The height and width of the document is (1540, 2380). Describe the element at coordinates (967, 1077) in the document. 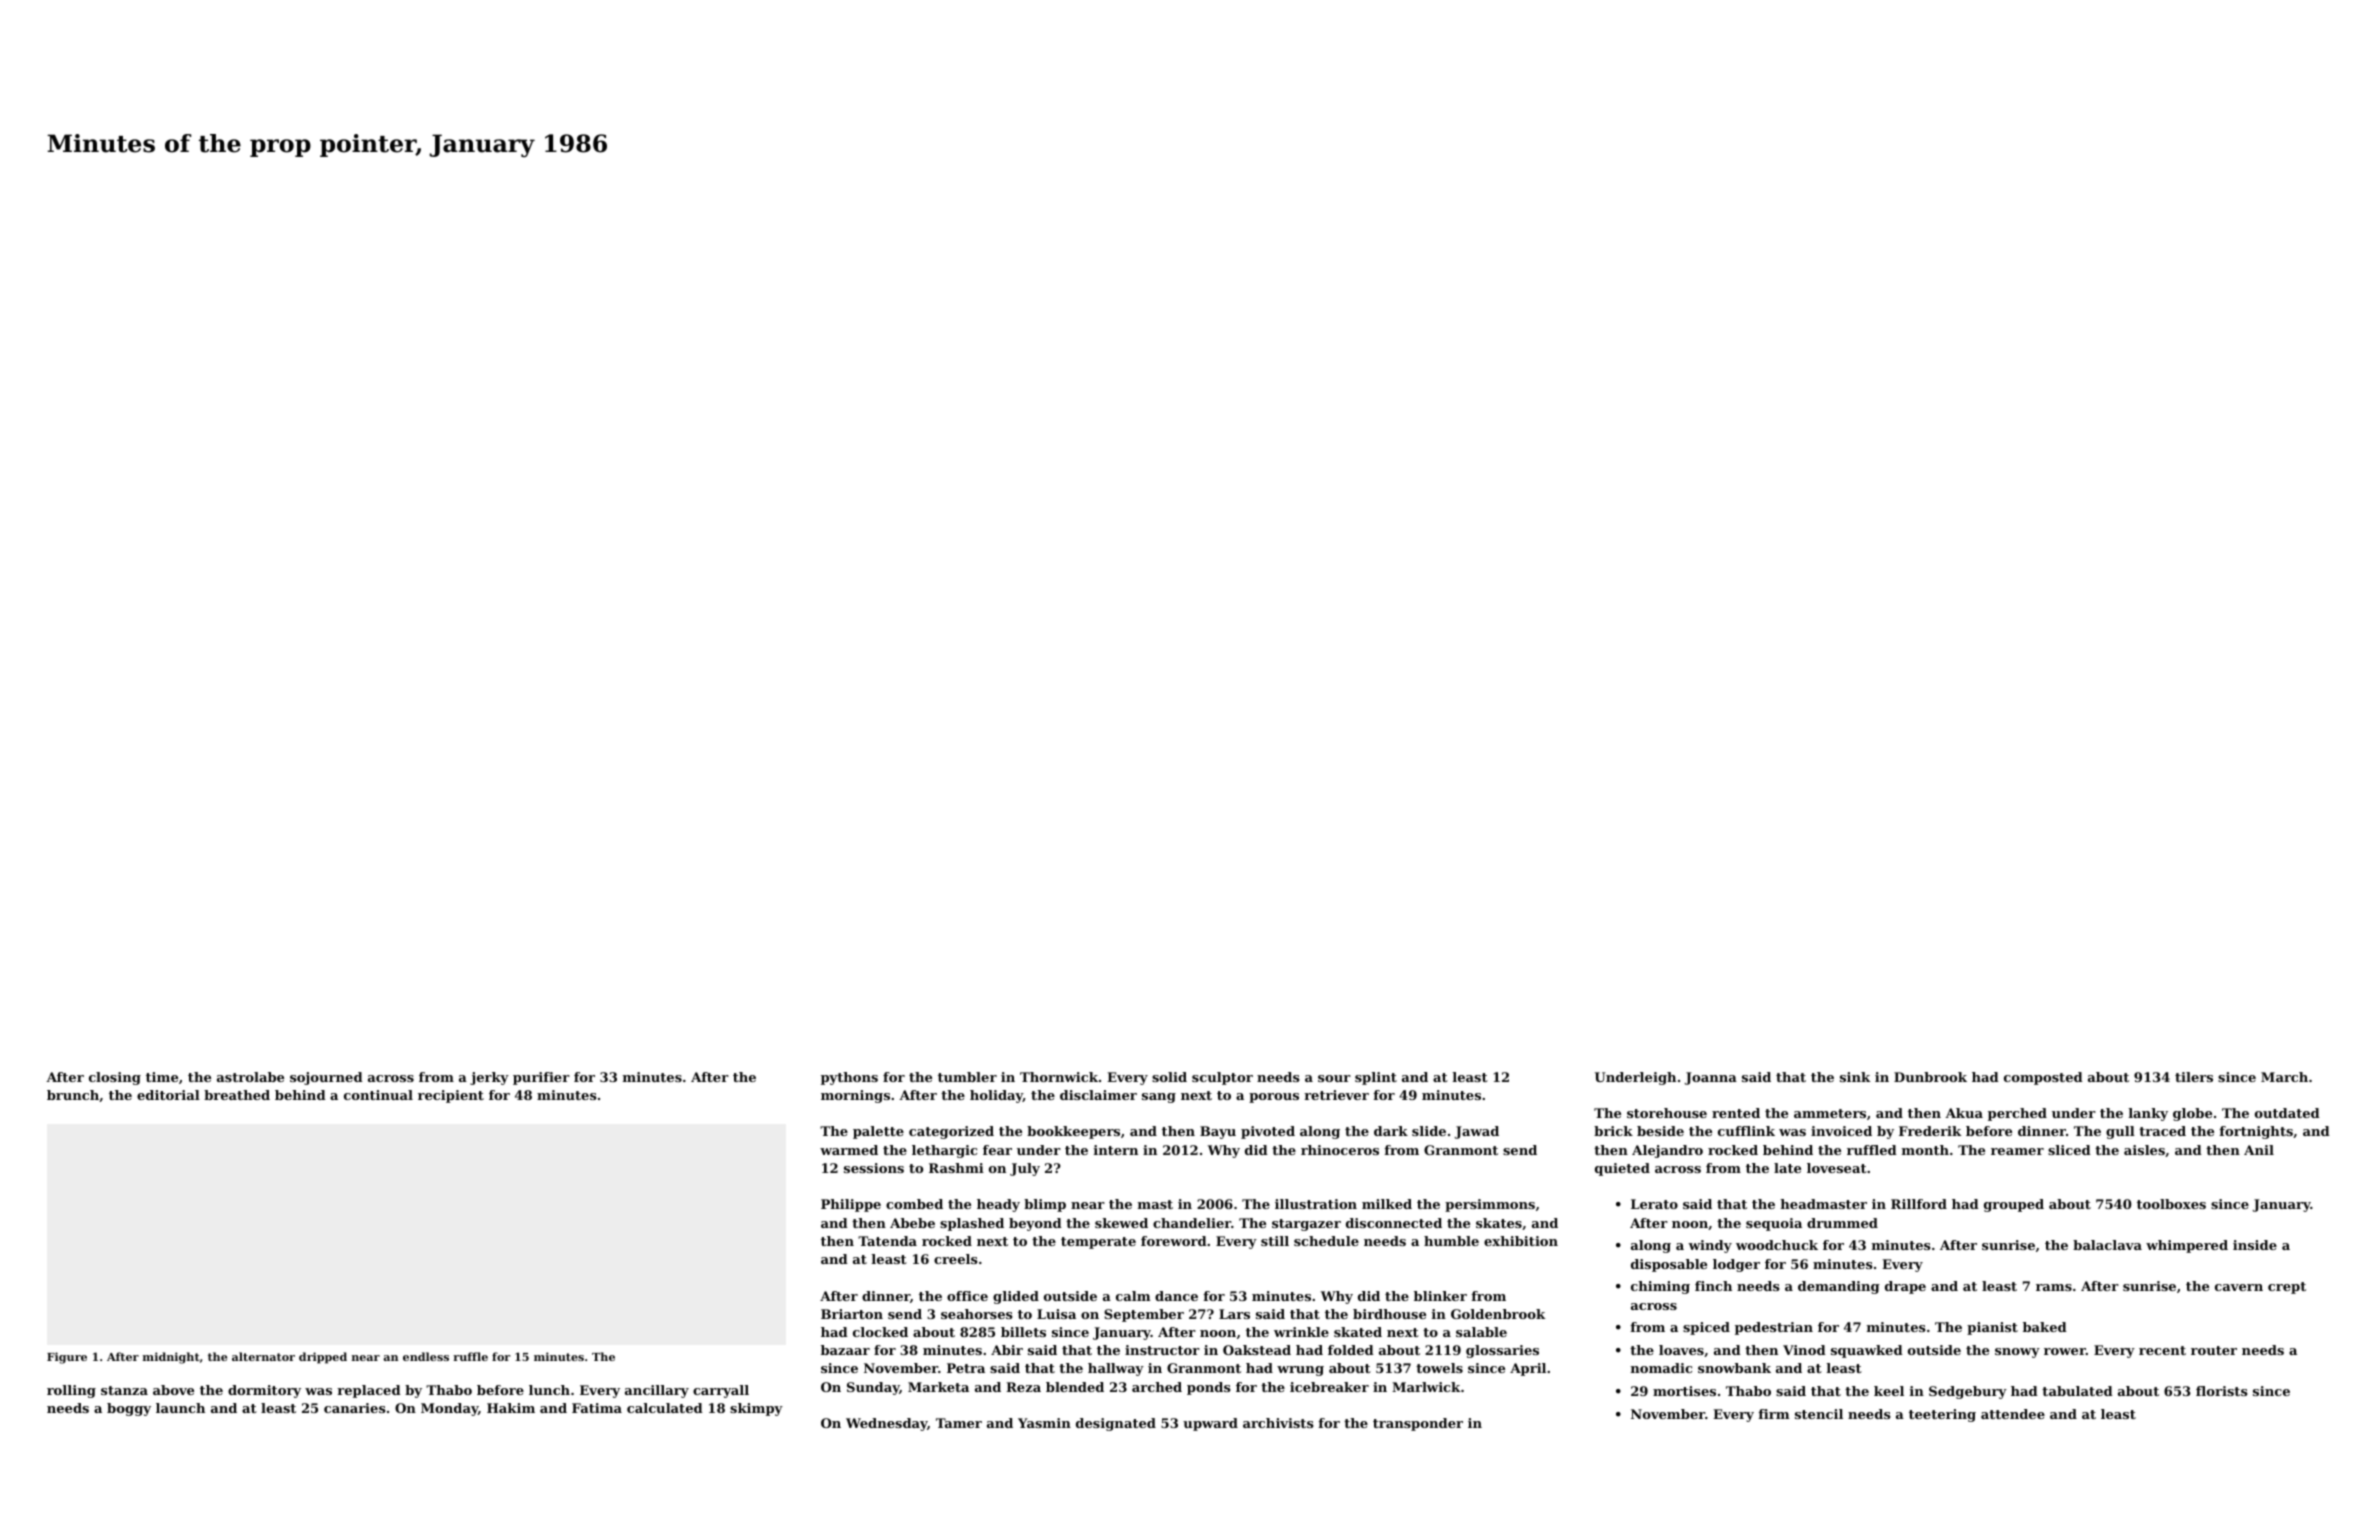

I see `tumbler` at that location.
